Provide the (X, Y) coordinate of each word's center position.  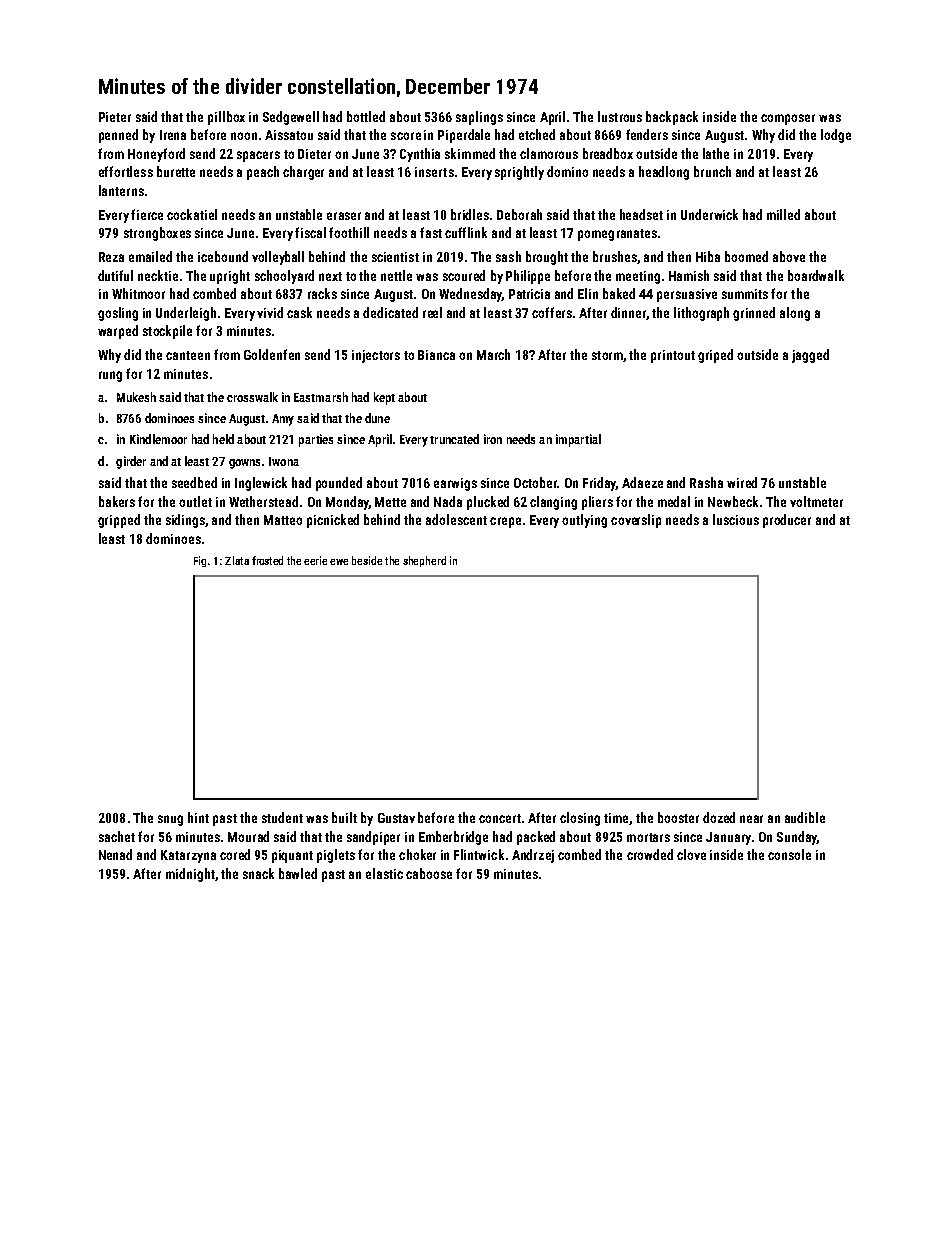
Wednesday (470, 295)
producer (787, 521)
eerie (315, 560)
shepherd (424, 561)
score (406, 136)
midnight (190, 875)
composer (788, 119)
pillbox (226, 118)
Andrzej (533, 856)
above (789, 256)
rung (110, 376)
